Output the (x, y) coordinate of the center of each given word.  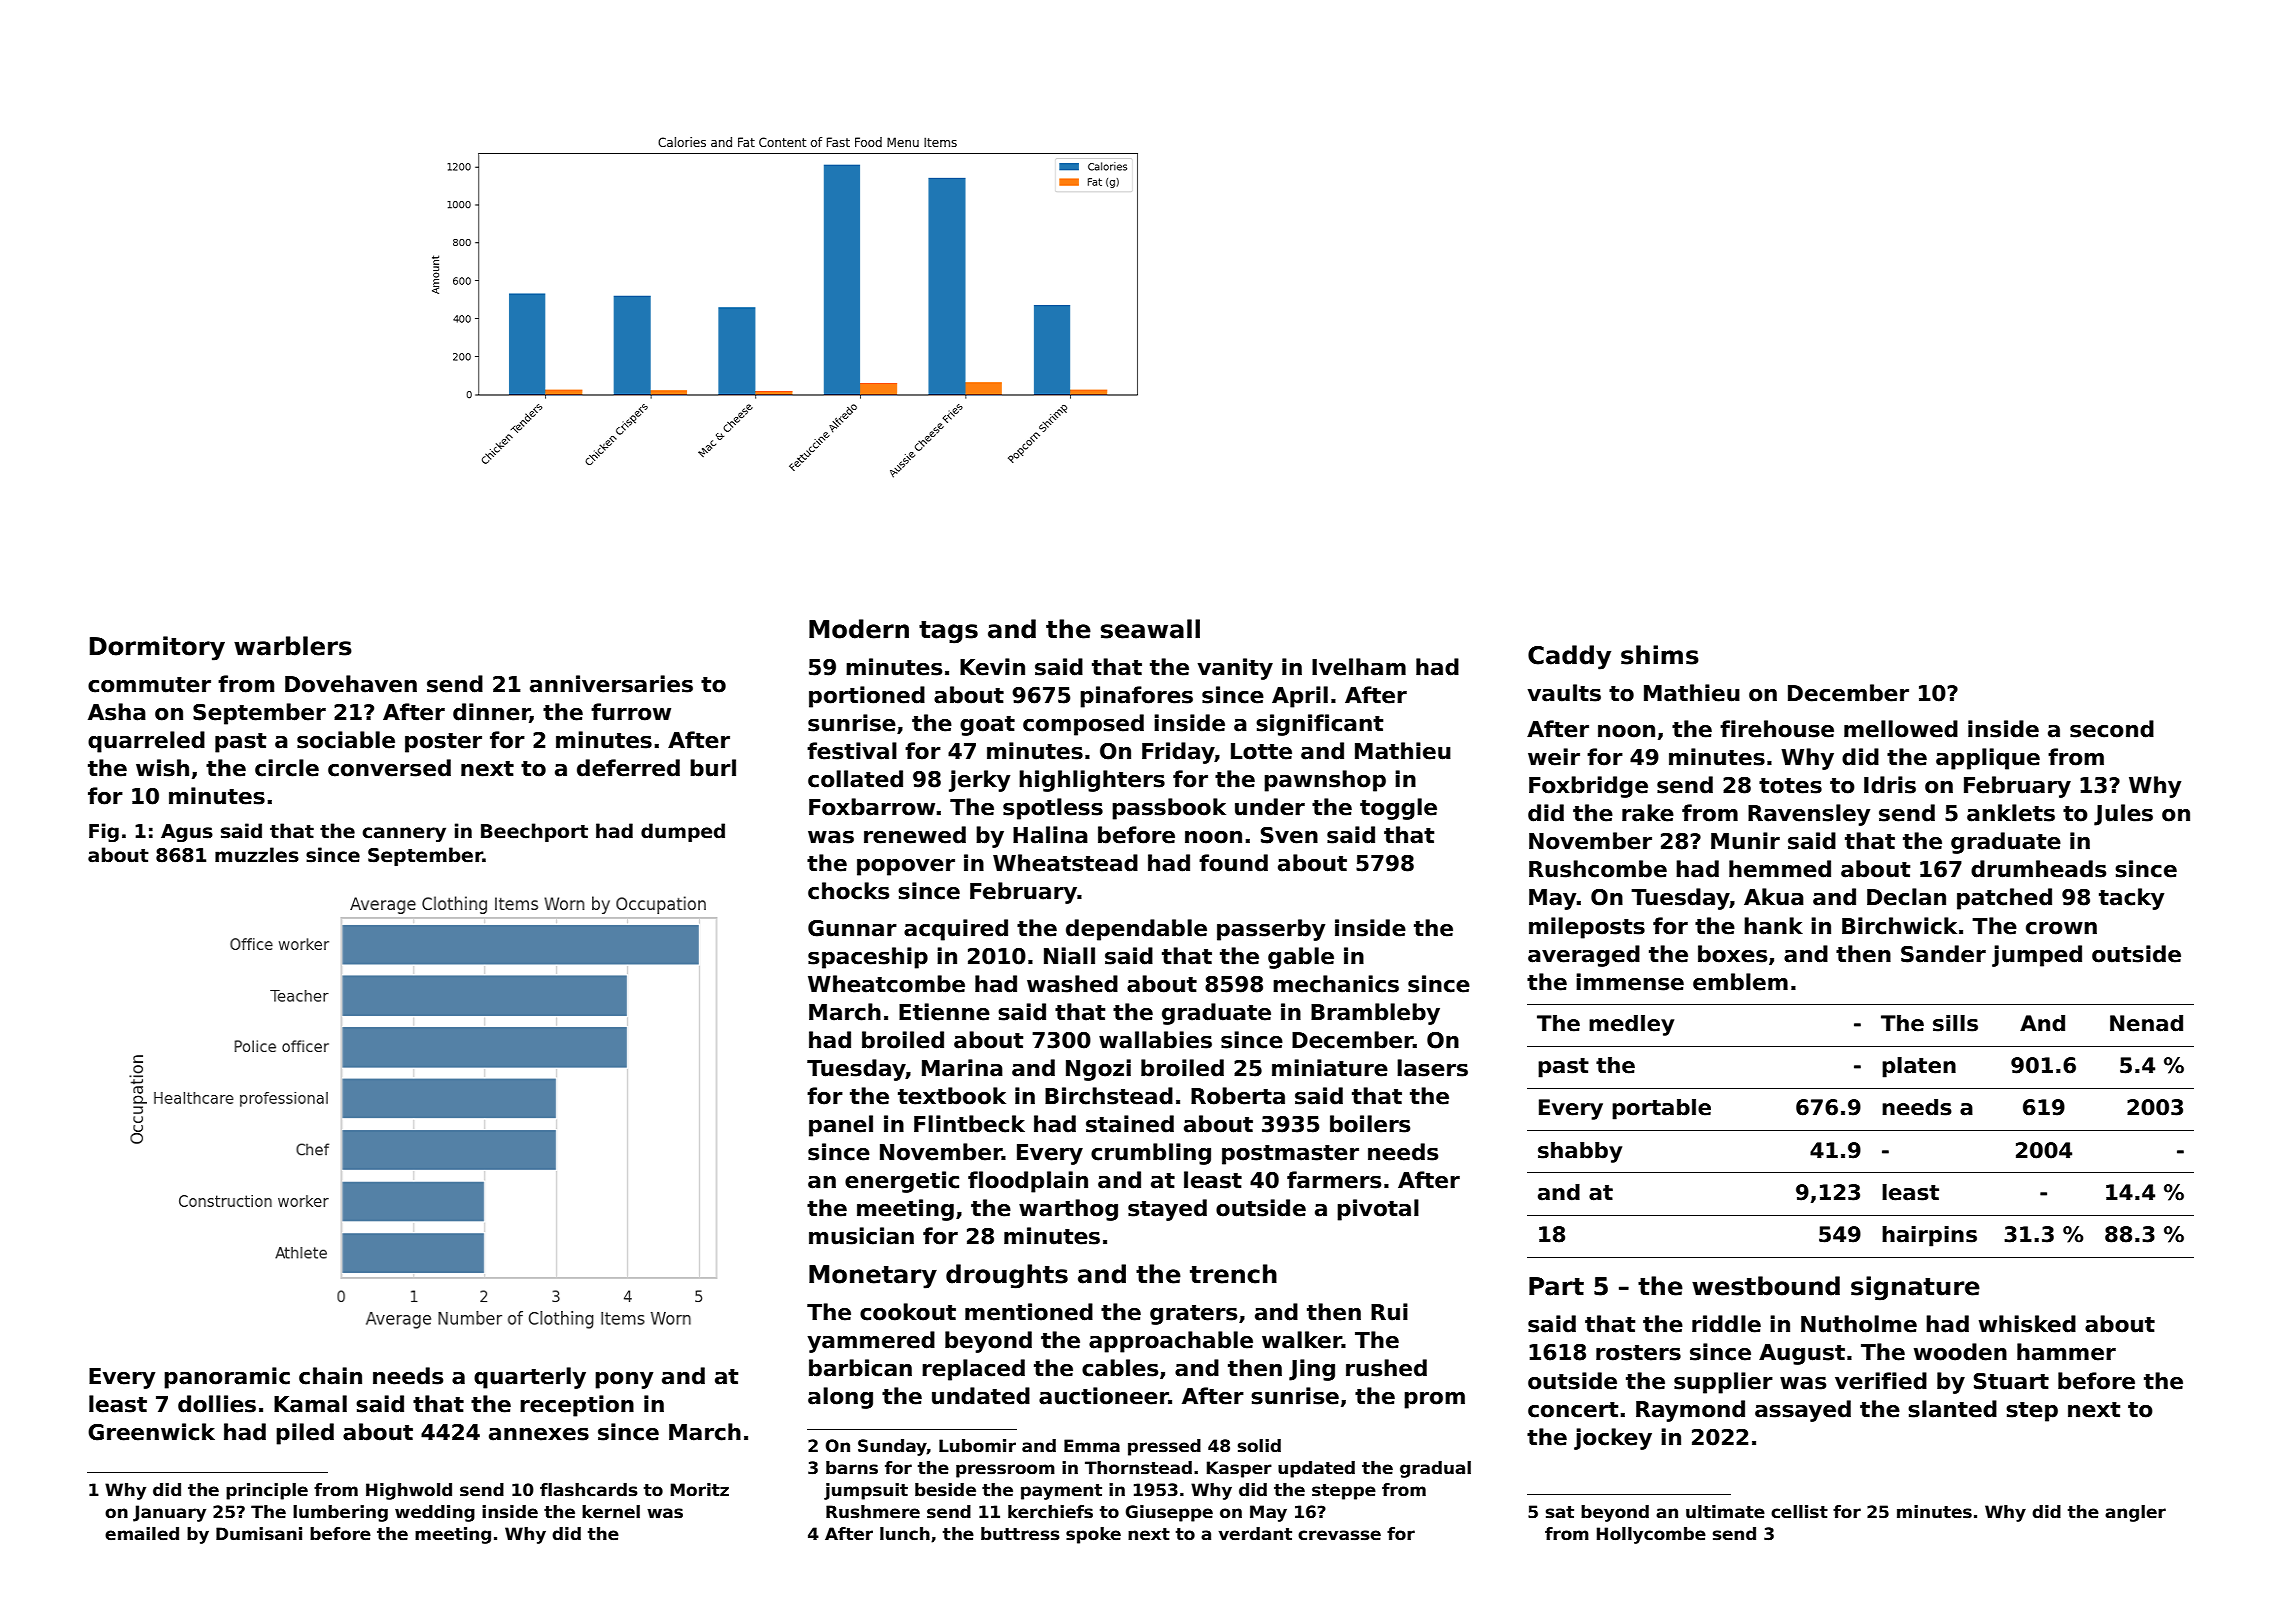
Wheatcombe (886, 984)
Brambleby (1375, 1014)
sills (1955, 1023)
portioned (867, 697)
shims (1660, 655)
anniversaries (611, 684)
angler (2135, 1513)
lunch (905, 1534)
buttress (1020, 1534)
